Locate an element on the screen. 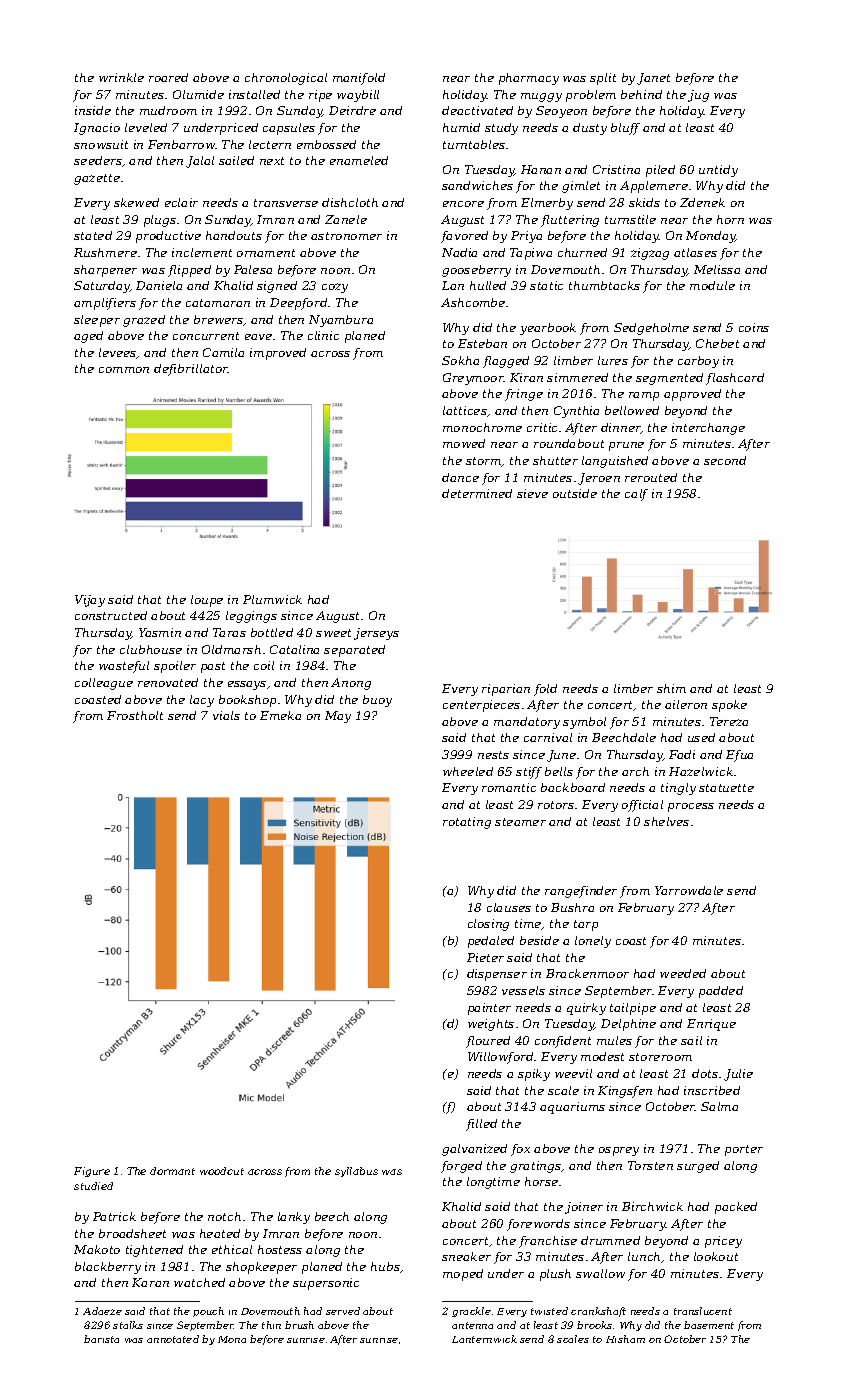  Lanternwick is located at coordinates (484, 1339).
